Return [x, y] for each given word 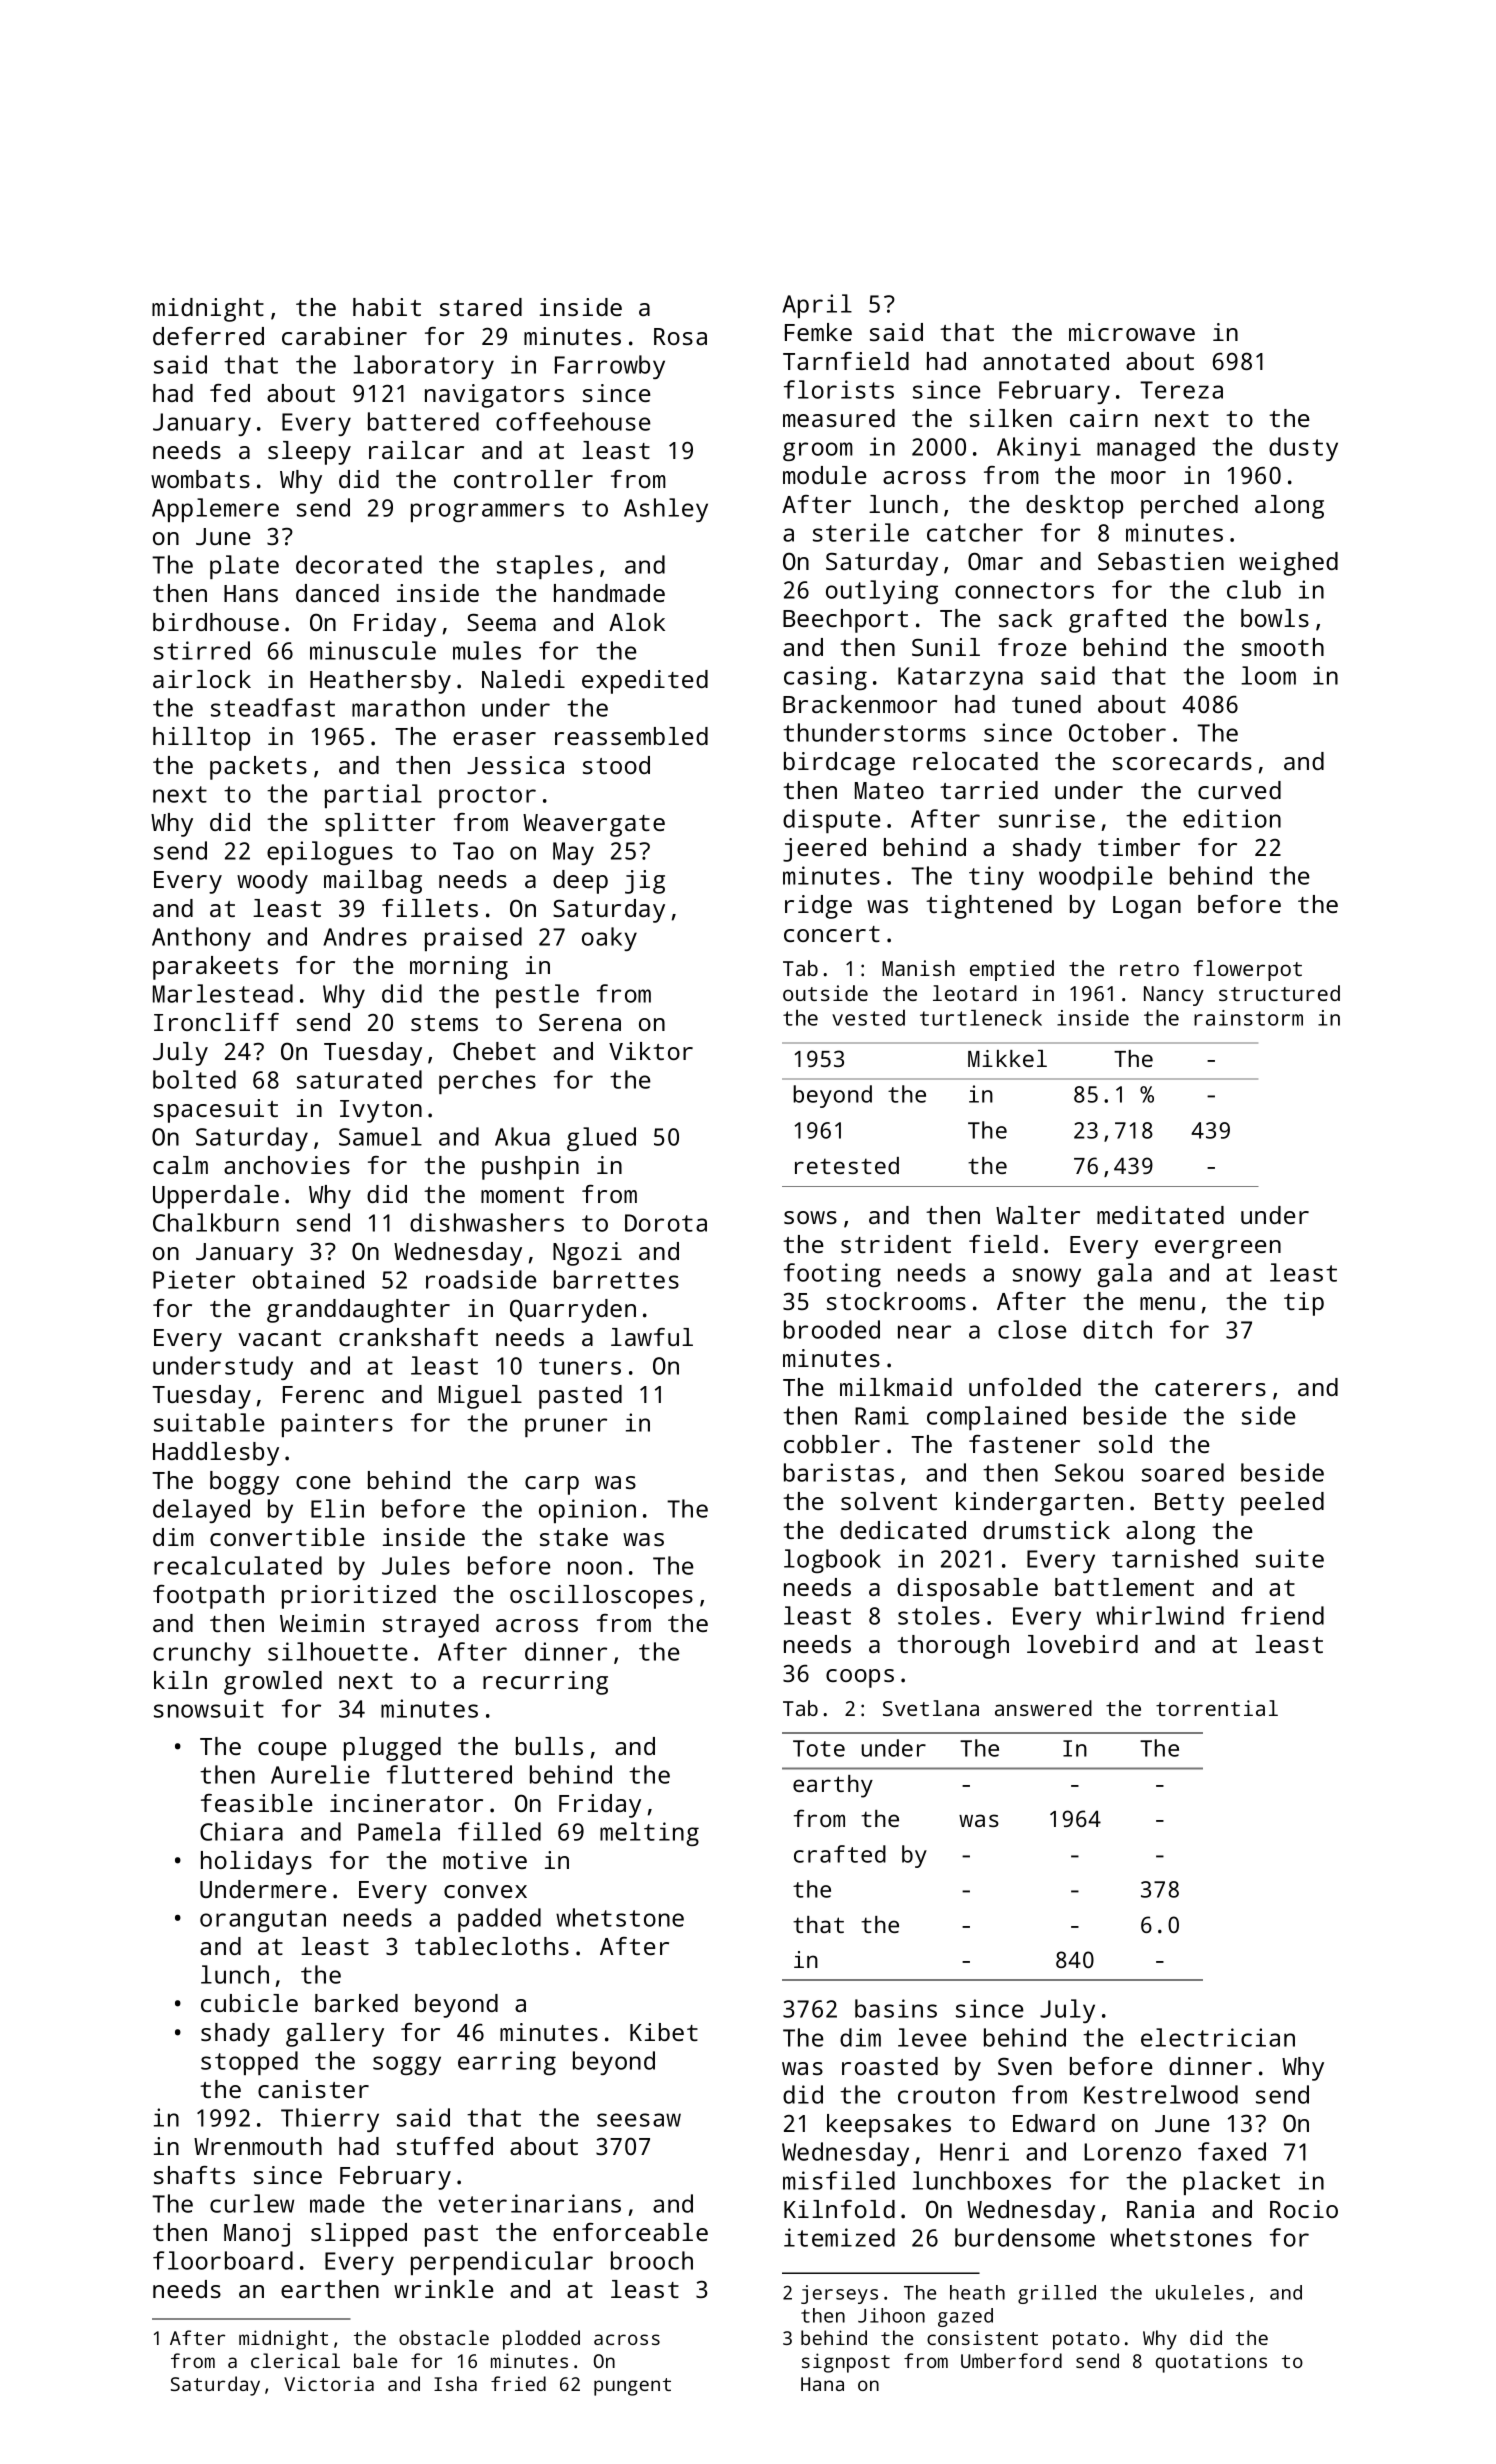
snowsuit [209, 1708]
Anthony [201, 939]
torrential [1217, 1708]
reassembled [631, 736]
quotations [1211, 2363]
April [817, 306]
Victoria [329, 2383]
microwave [1132, 332]
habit [387, 307]
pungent [632, 2387]
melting [649, 1834]
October [1117, 732]
